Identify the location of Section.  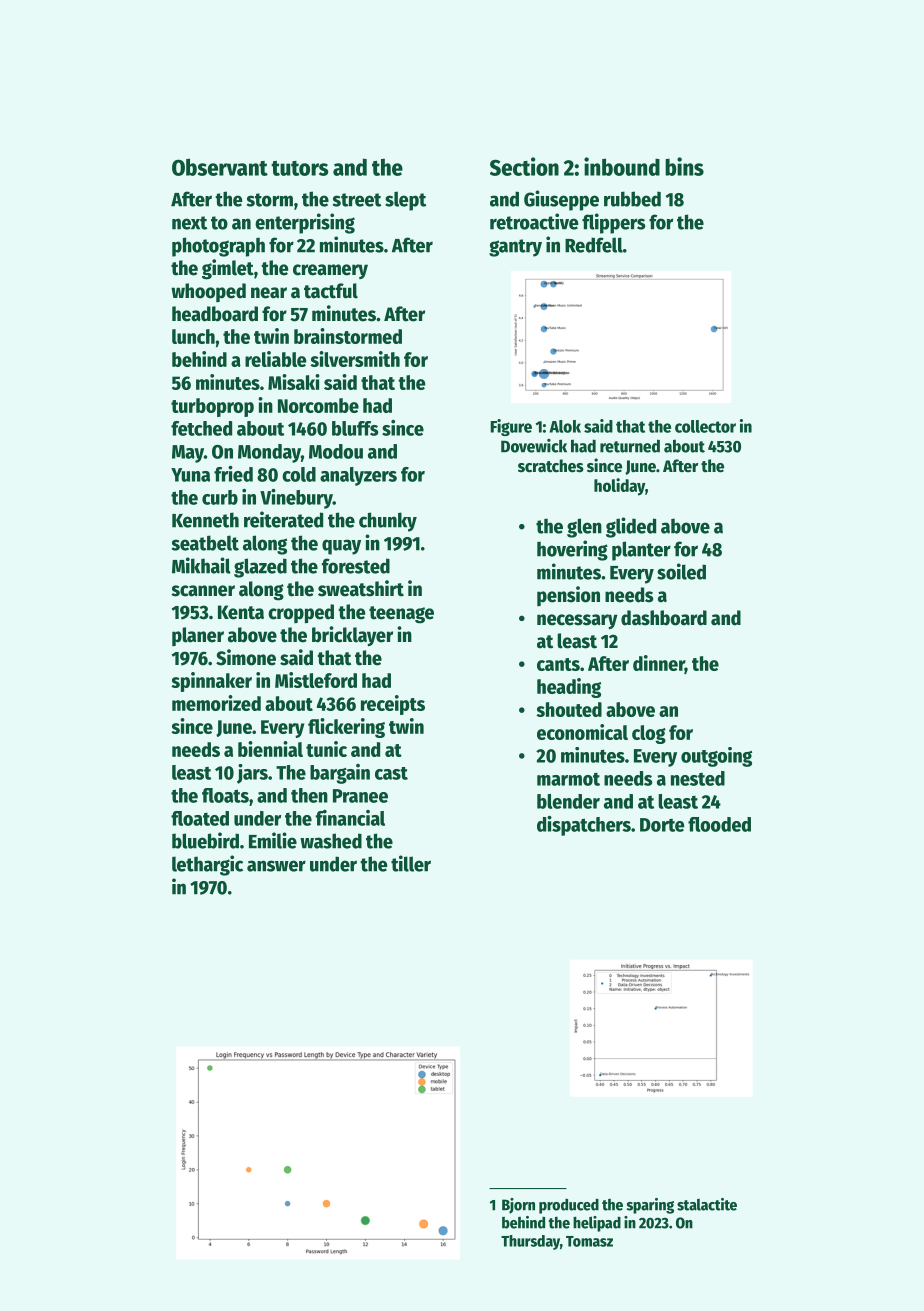
(524, 166).
